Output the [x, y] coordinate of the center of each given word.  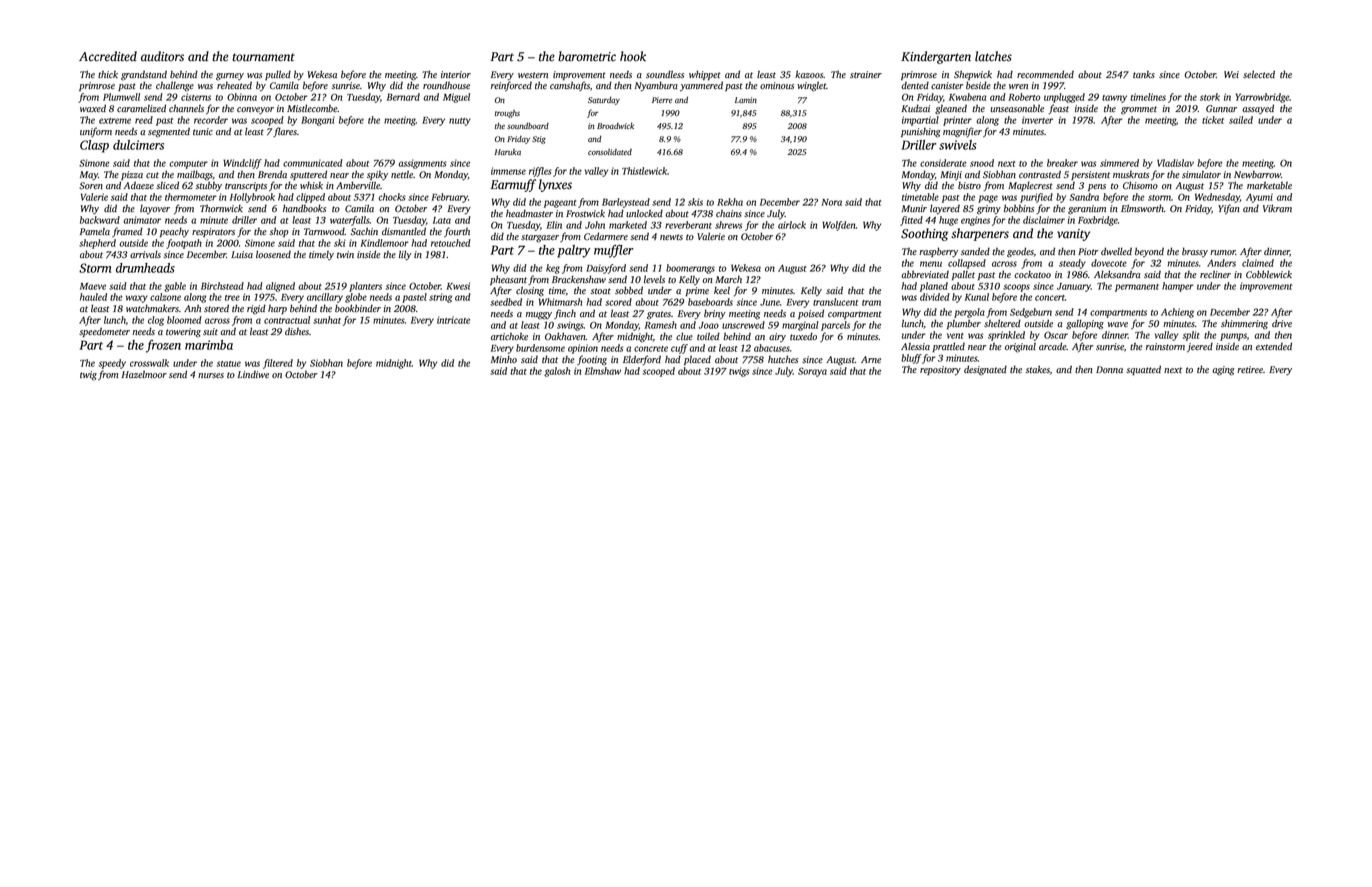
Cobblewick [1269, 274]
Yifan [1228, 209]
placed [697, 360]
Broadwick [615, 126]
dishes [297, 331]
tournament [263, 57]
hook [633, 56]
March [728, 279]
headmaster [529, 213]
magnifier [962, 132]
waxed [93, 108]
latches [993, 56]
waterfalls [350, 221]
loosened [273, 254]
